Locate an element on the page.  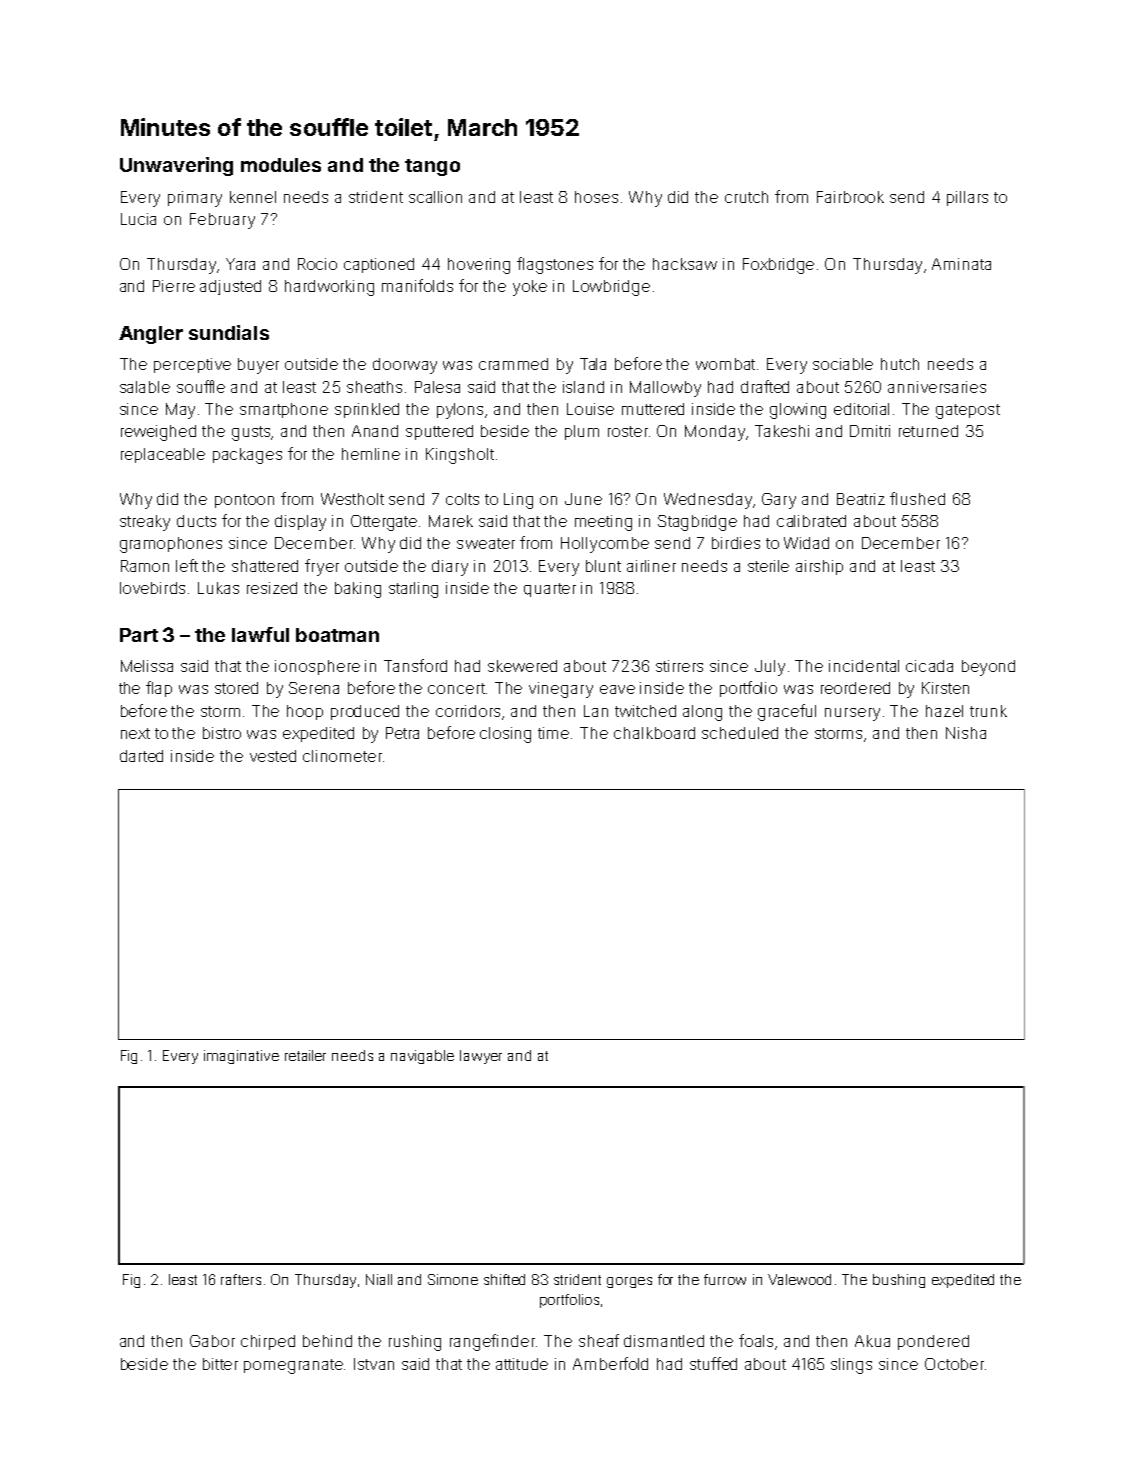
concert is located at coordinates (456, 688).
